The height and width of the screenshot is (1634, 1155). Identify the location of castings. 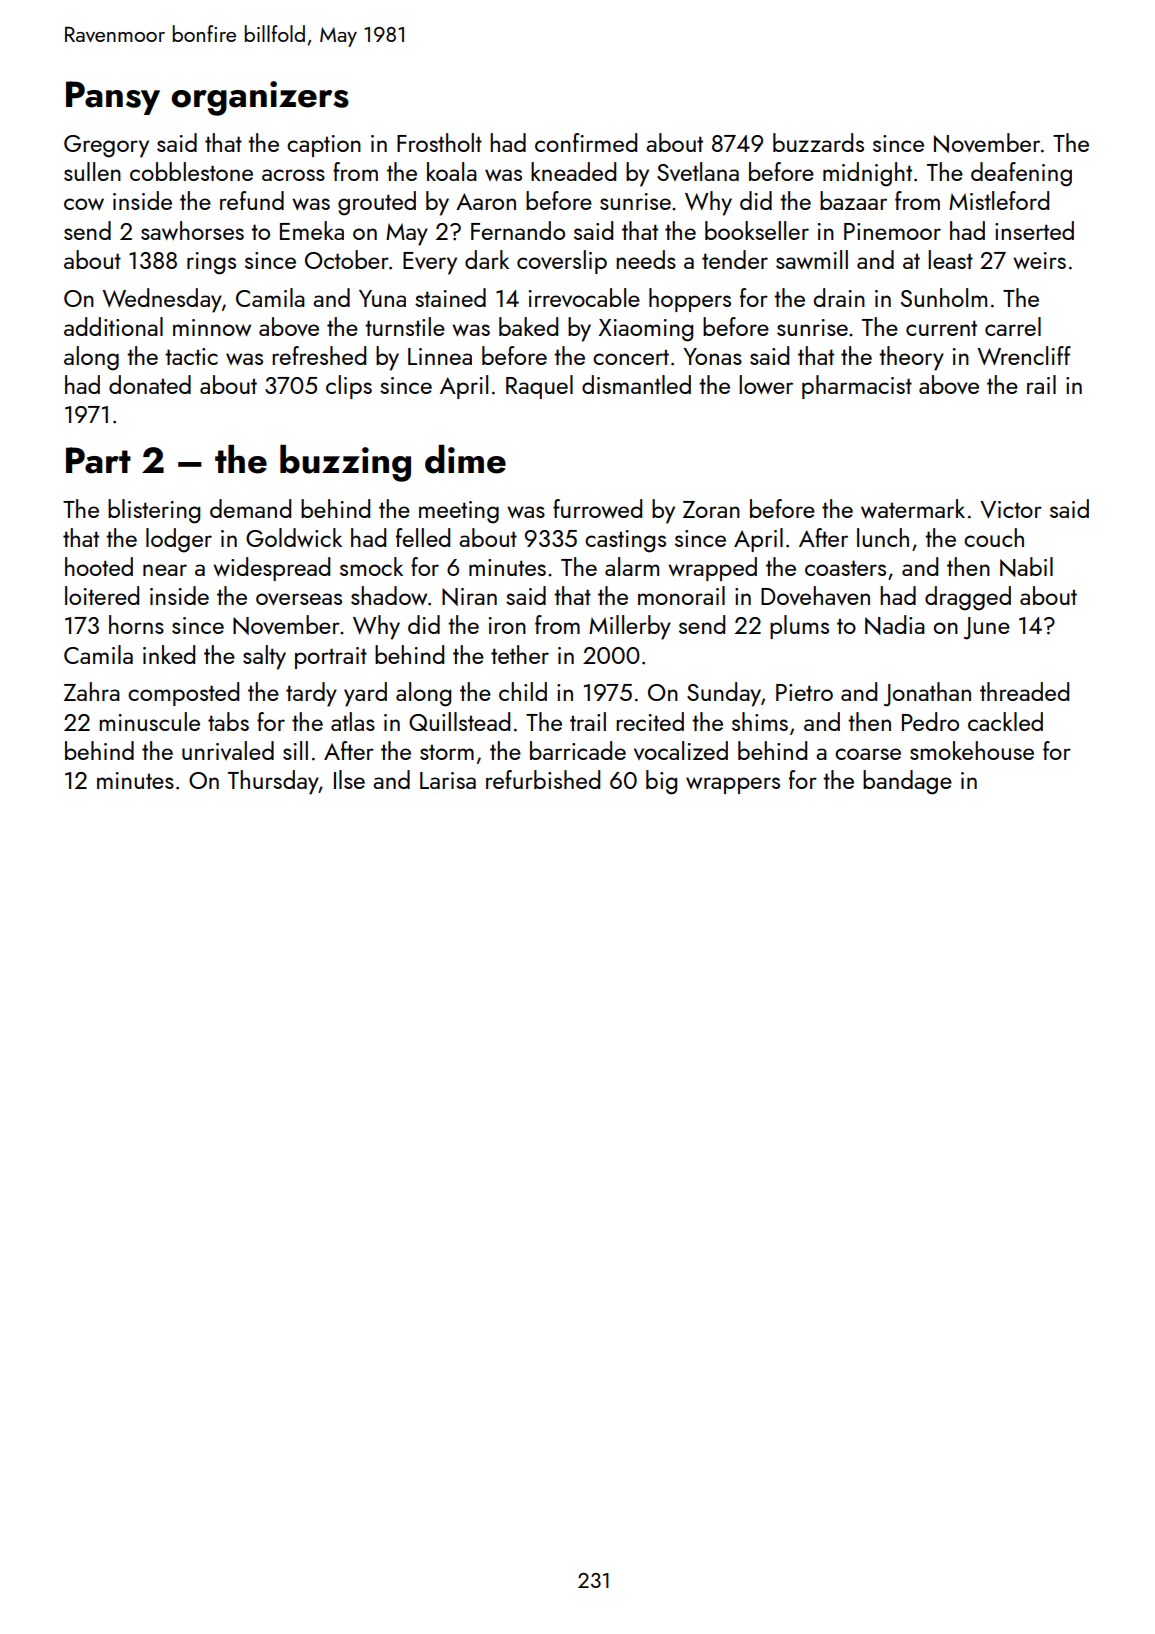
(625, 541).
